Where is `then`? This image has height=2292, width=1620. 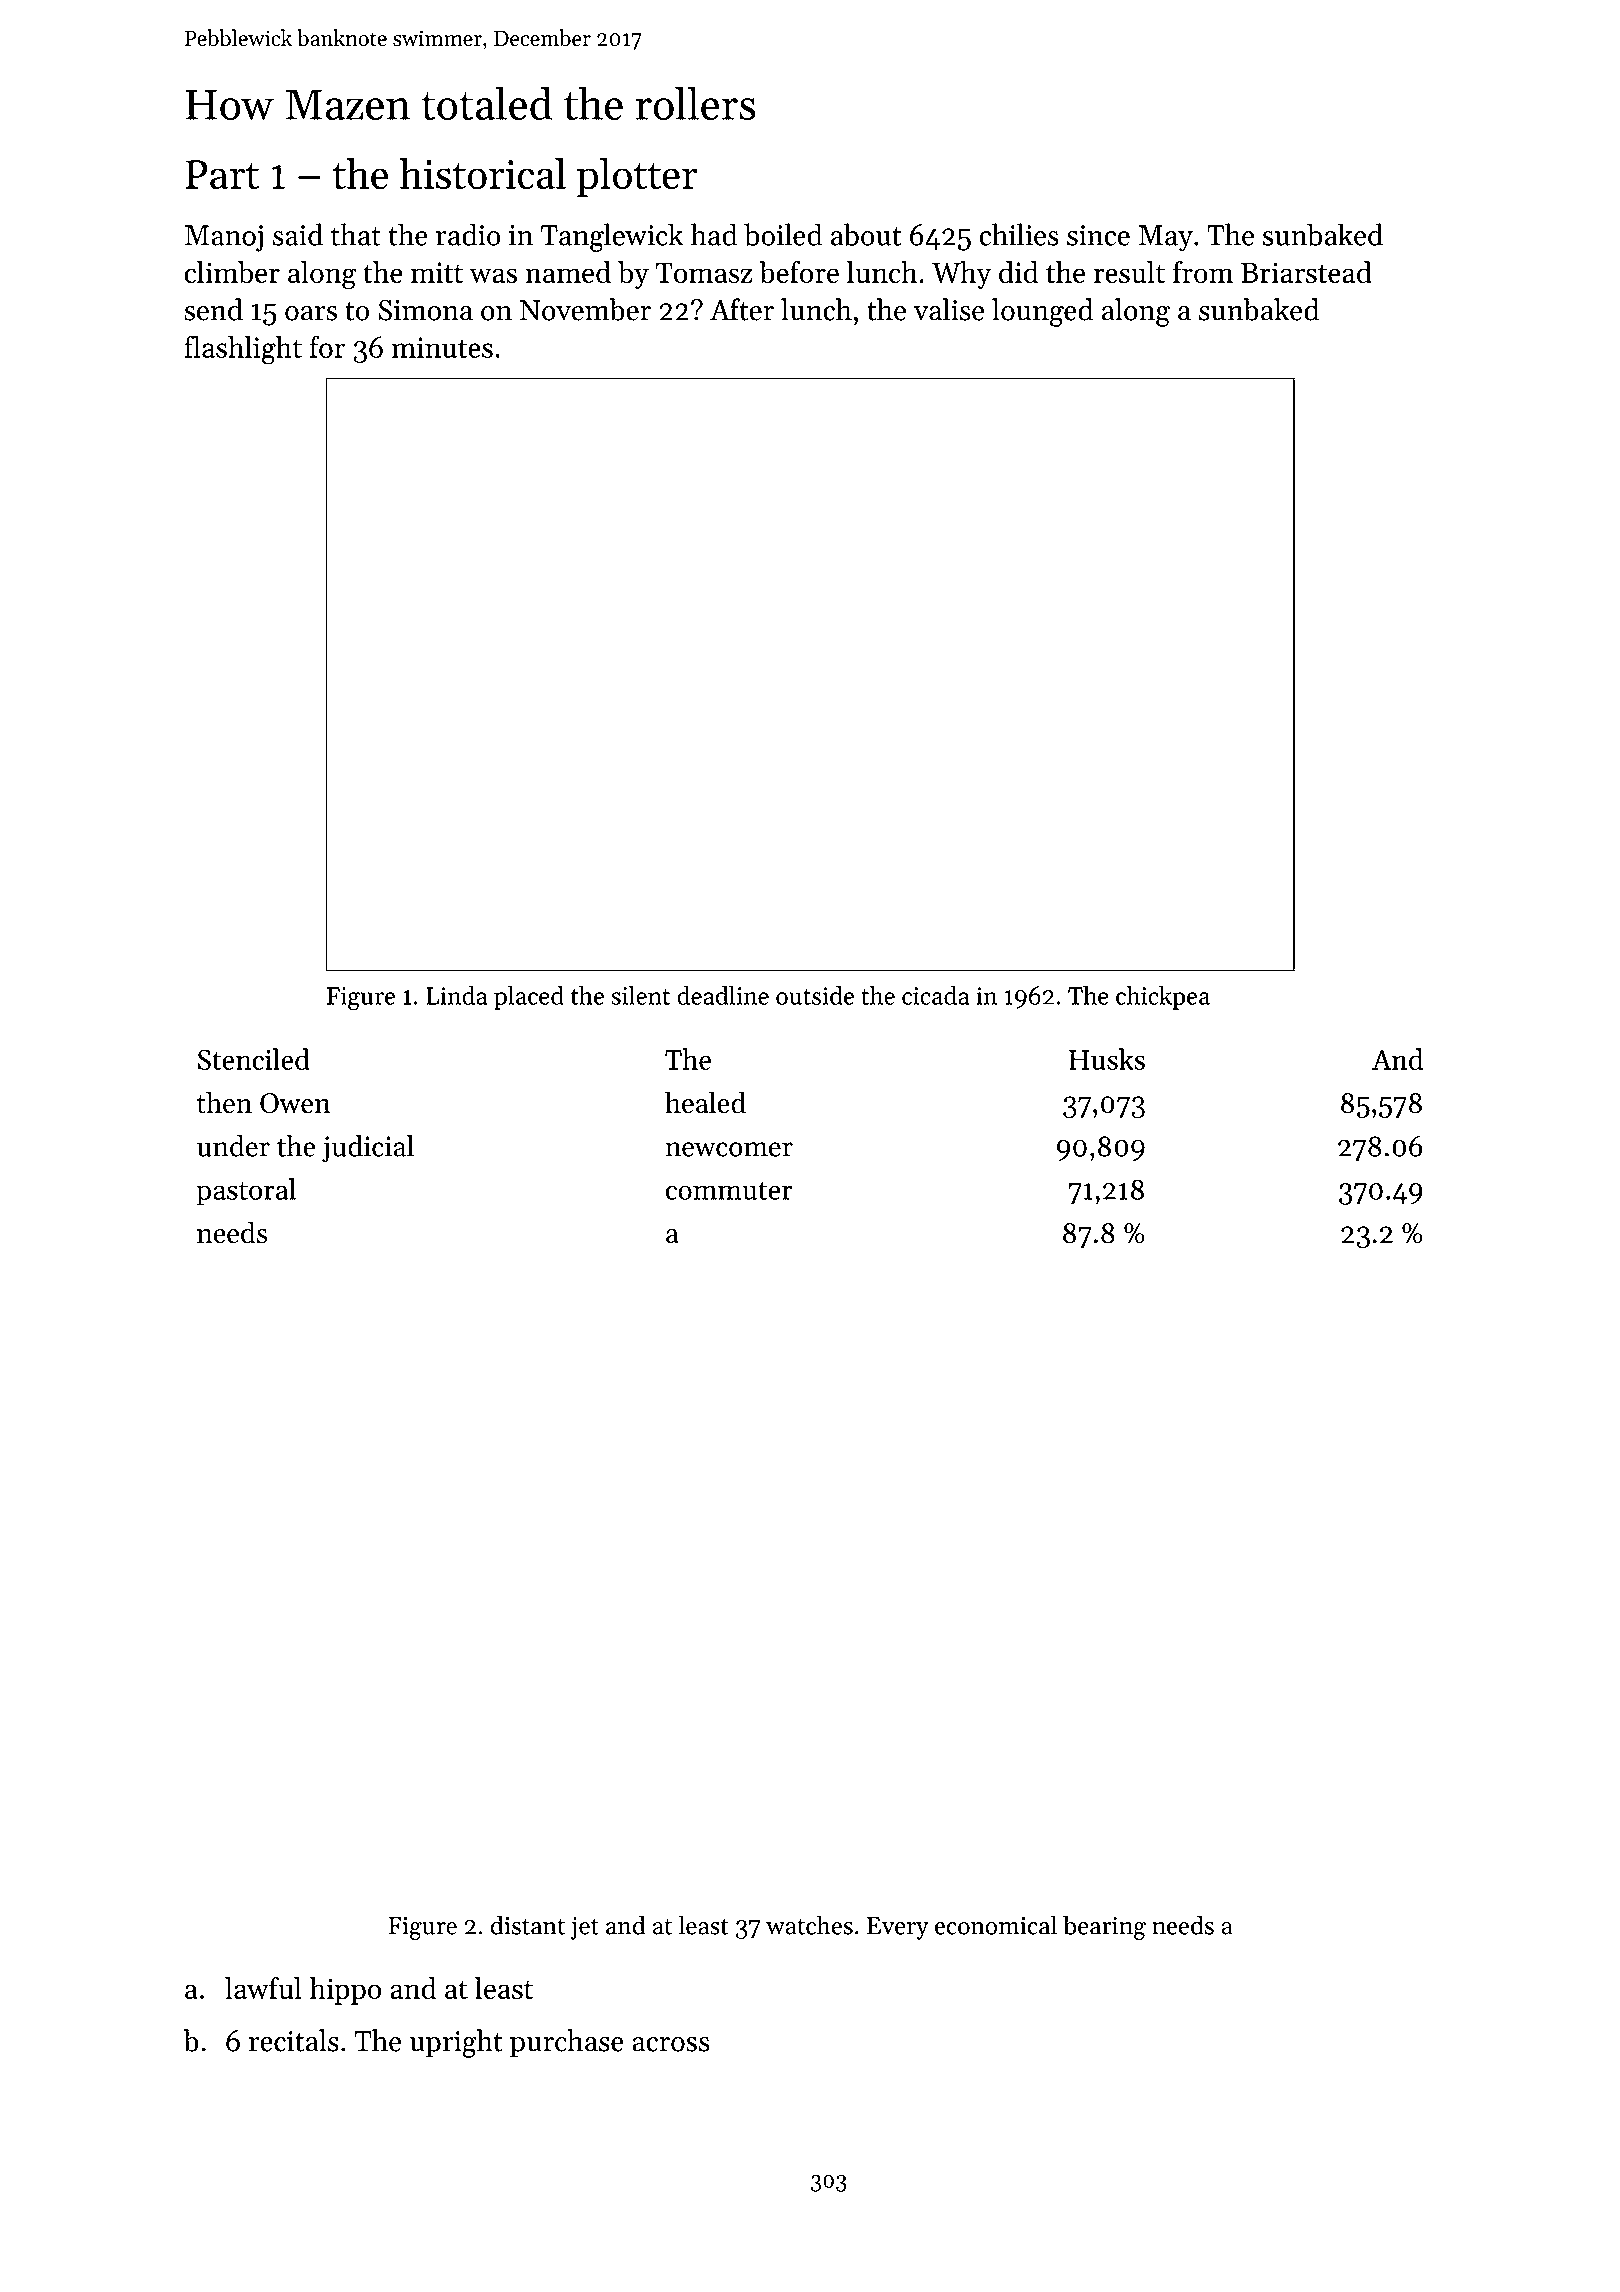 then is located at coordinates (224, 1102).
